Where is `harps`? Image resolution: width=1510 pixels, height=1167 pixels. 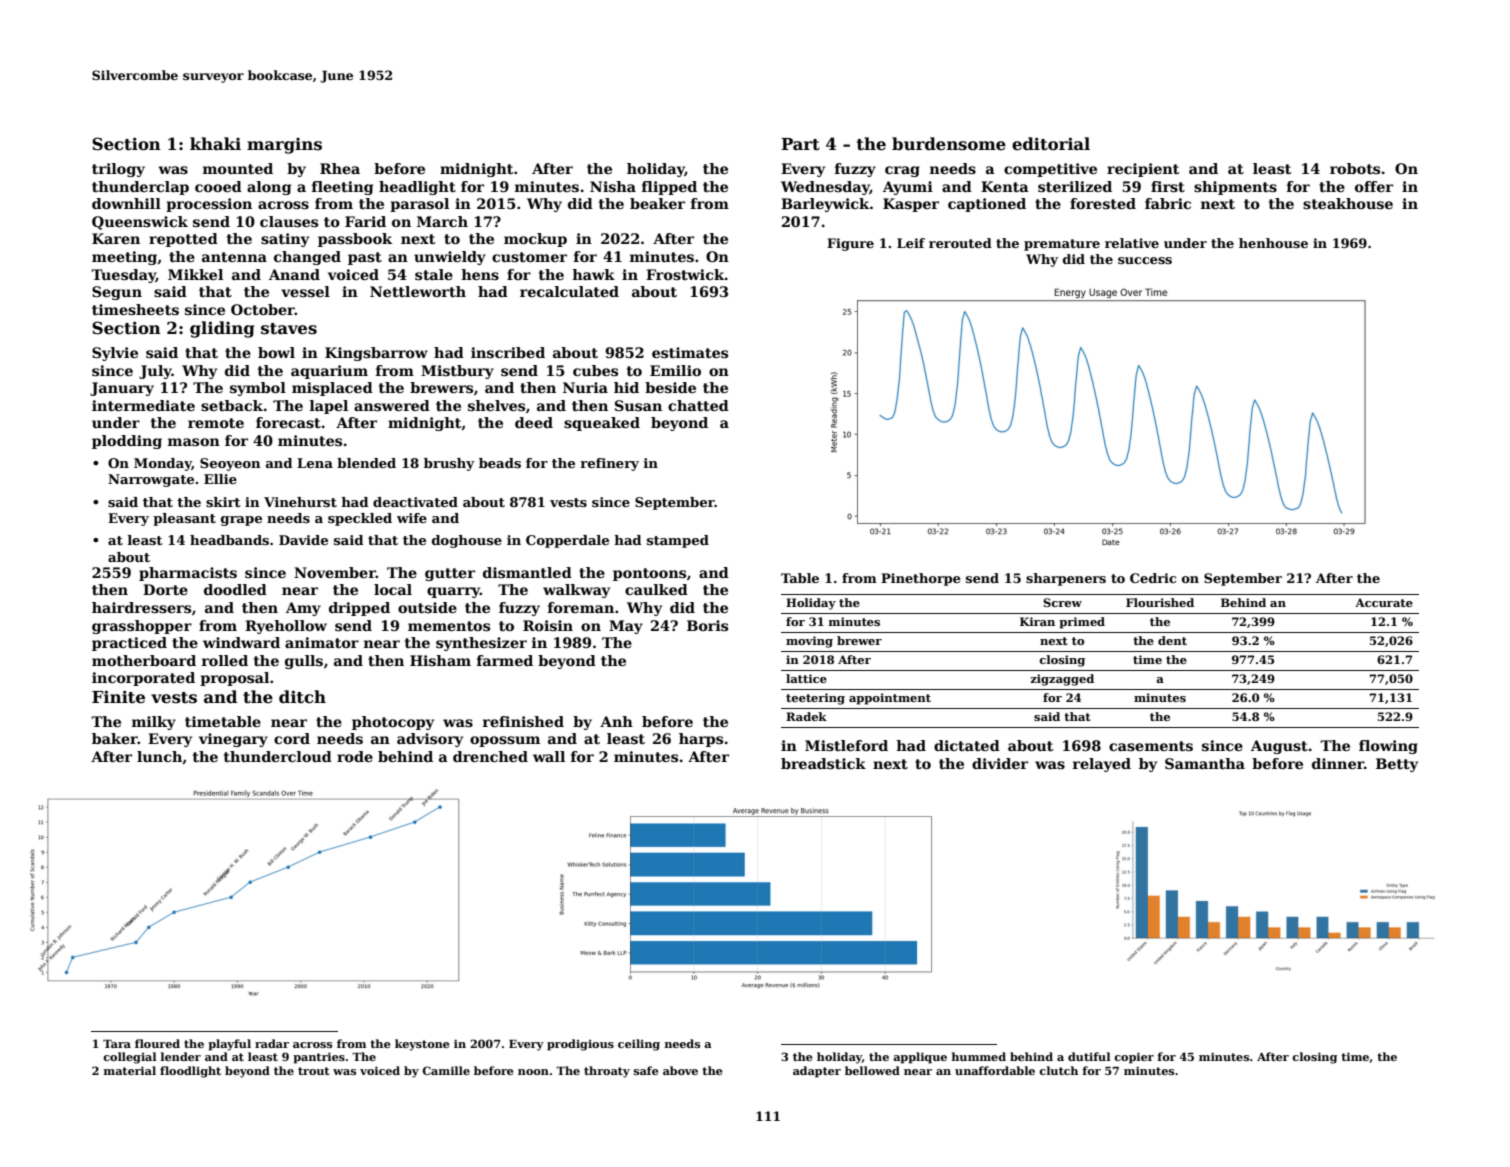
harps is located at coordinates (701, 740).
